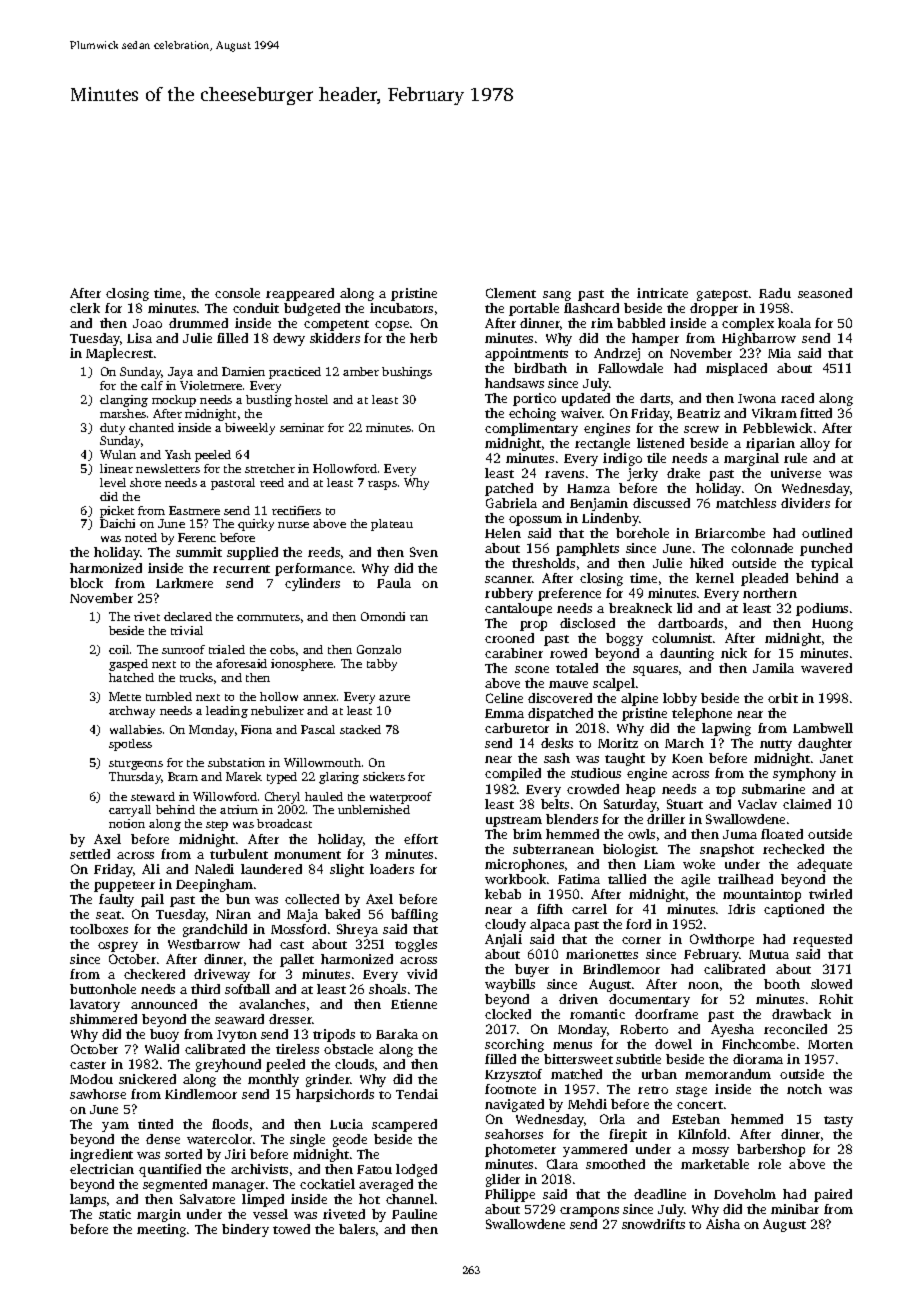  What do you see at coordinates (825, 293) in the document?
I see `seasoned` at bounding box center [825, 293].
